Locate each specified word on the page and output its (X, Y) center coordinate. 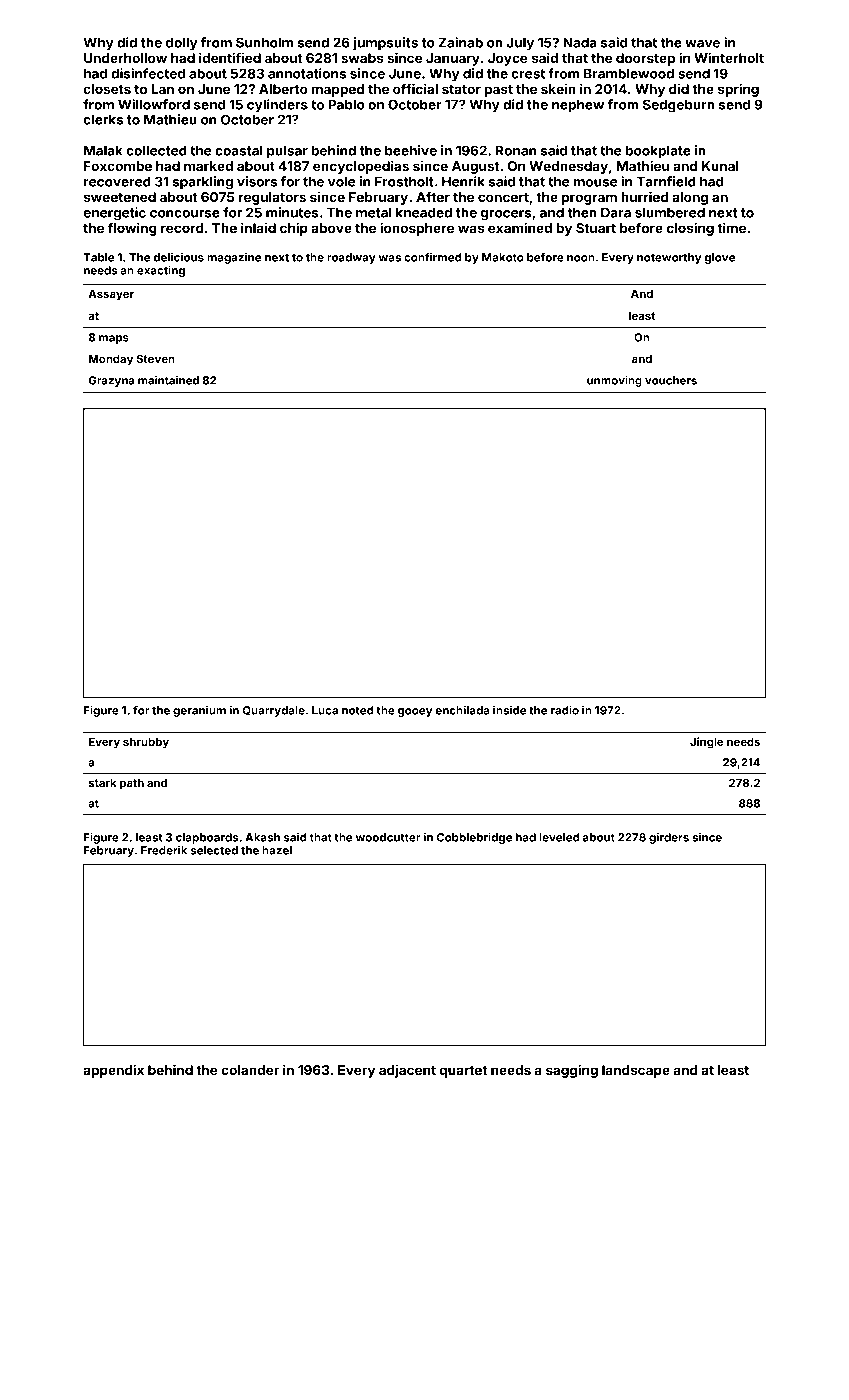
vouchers (671, 380)
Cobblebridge (474, 838)
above (331, 228)
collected (156, 150)
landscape (636, 1071)
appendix (113, 1071)
